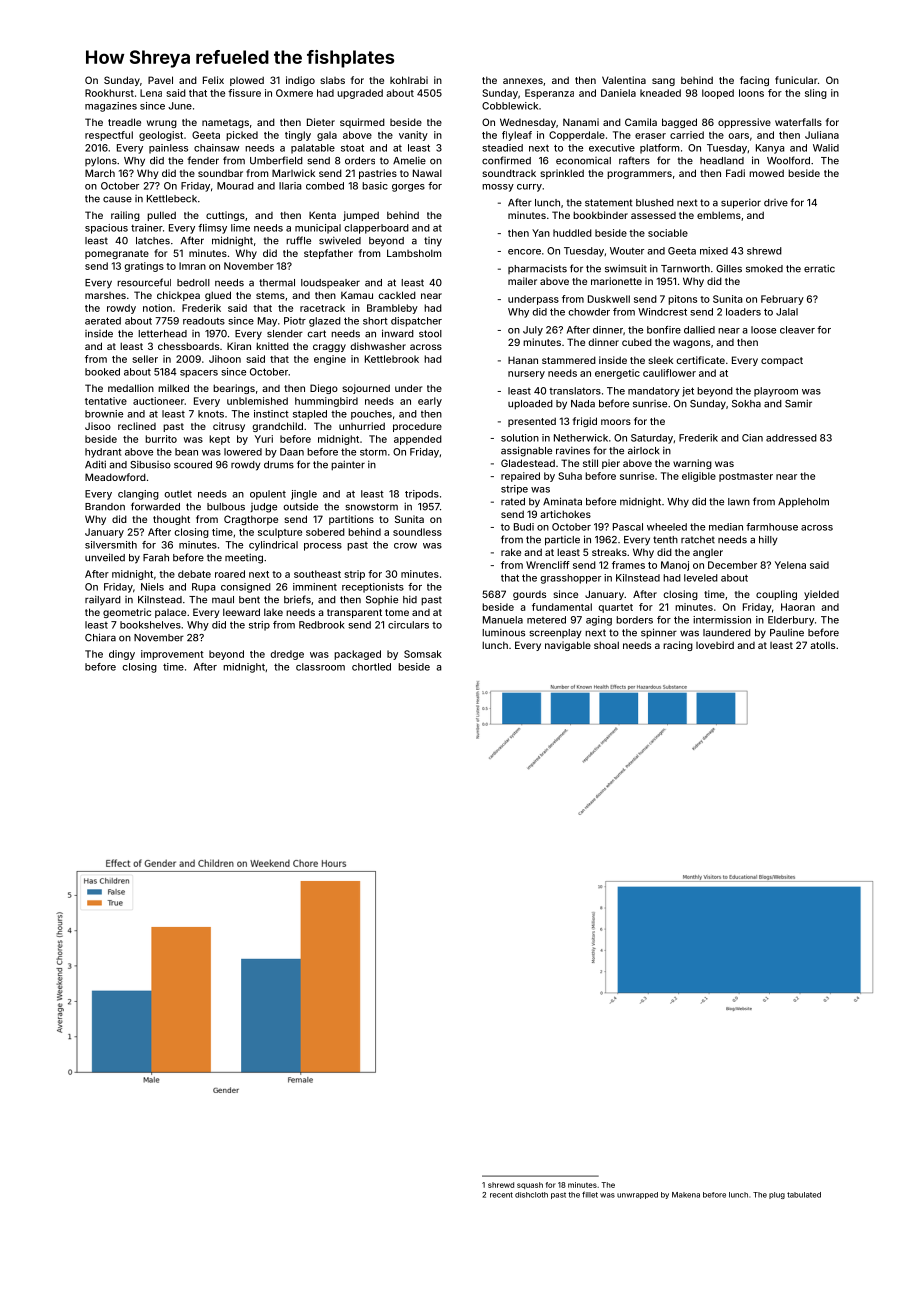 The height and width of the screenshot is (1308, 924). Describe the element at coordinates (160, 80) in the screenshot. I see `Pavel` at that location.
